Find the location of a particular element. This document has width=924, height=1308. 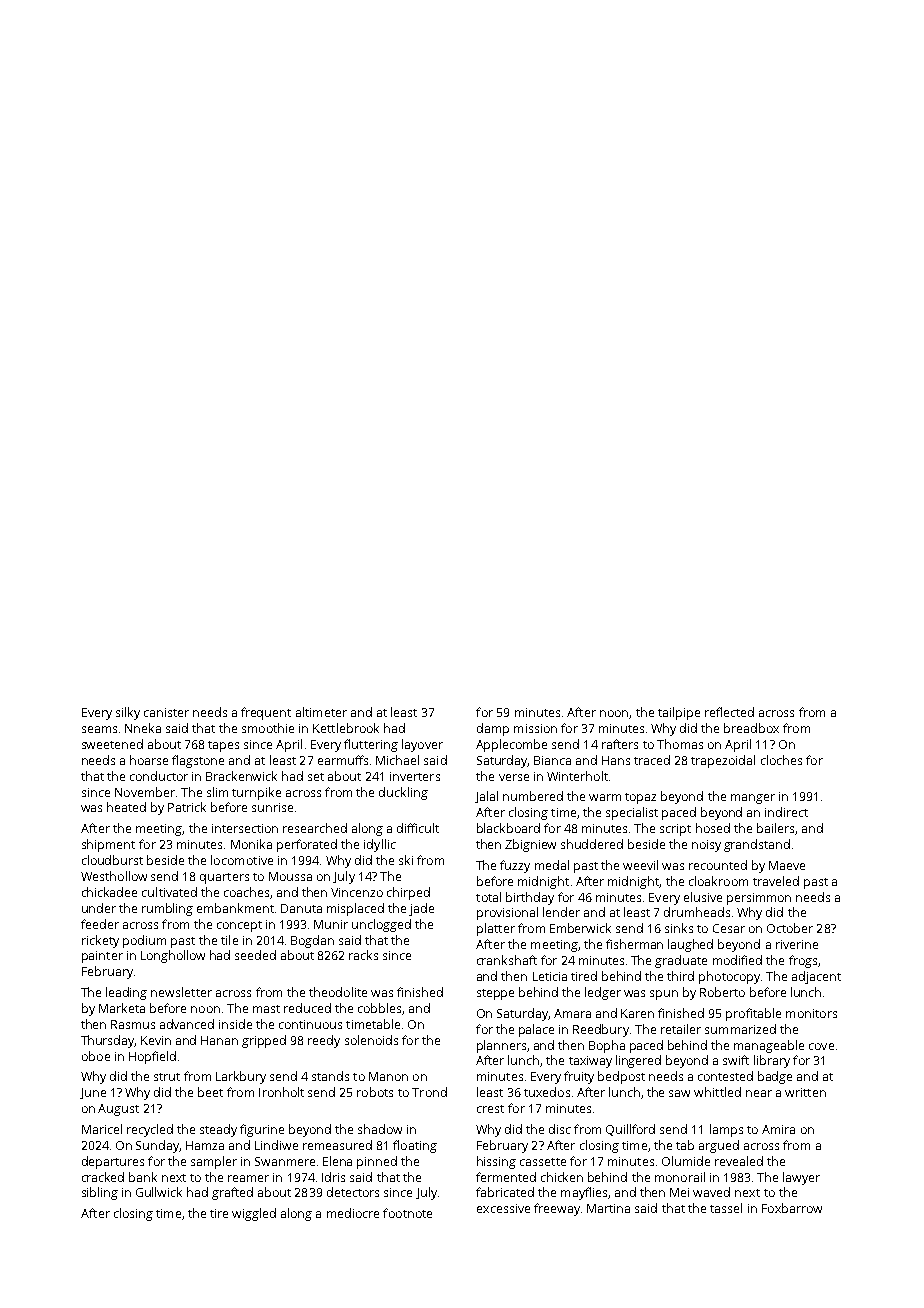

frequent is located at coordinates (266, 713).
